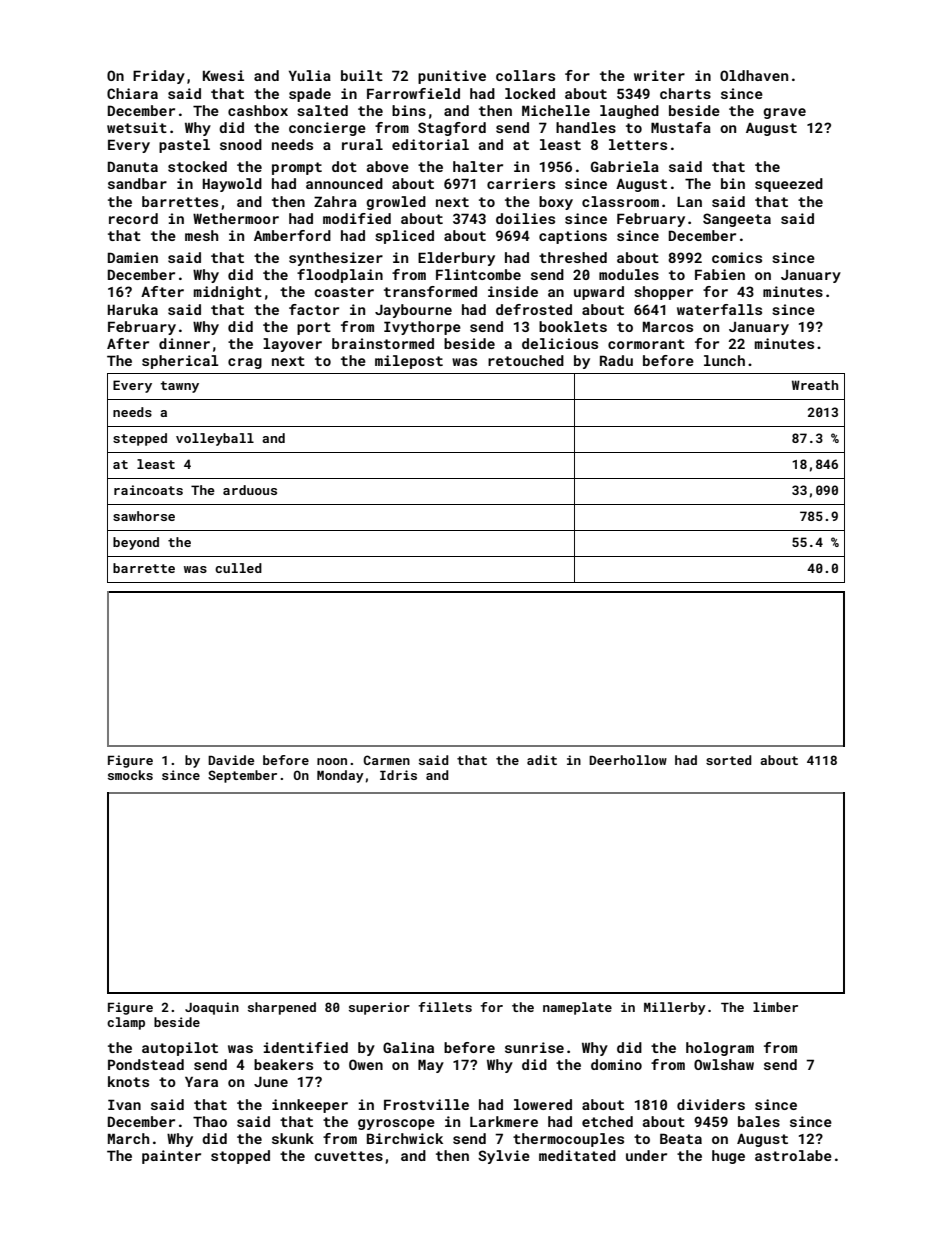 This screenshot has width=952, height=1233. Describe the element at coordinates (238, 568) in the screenshot. I see `culled` at that location.
